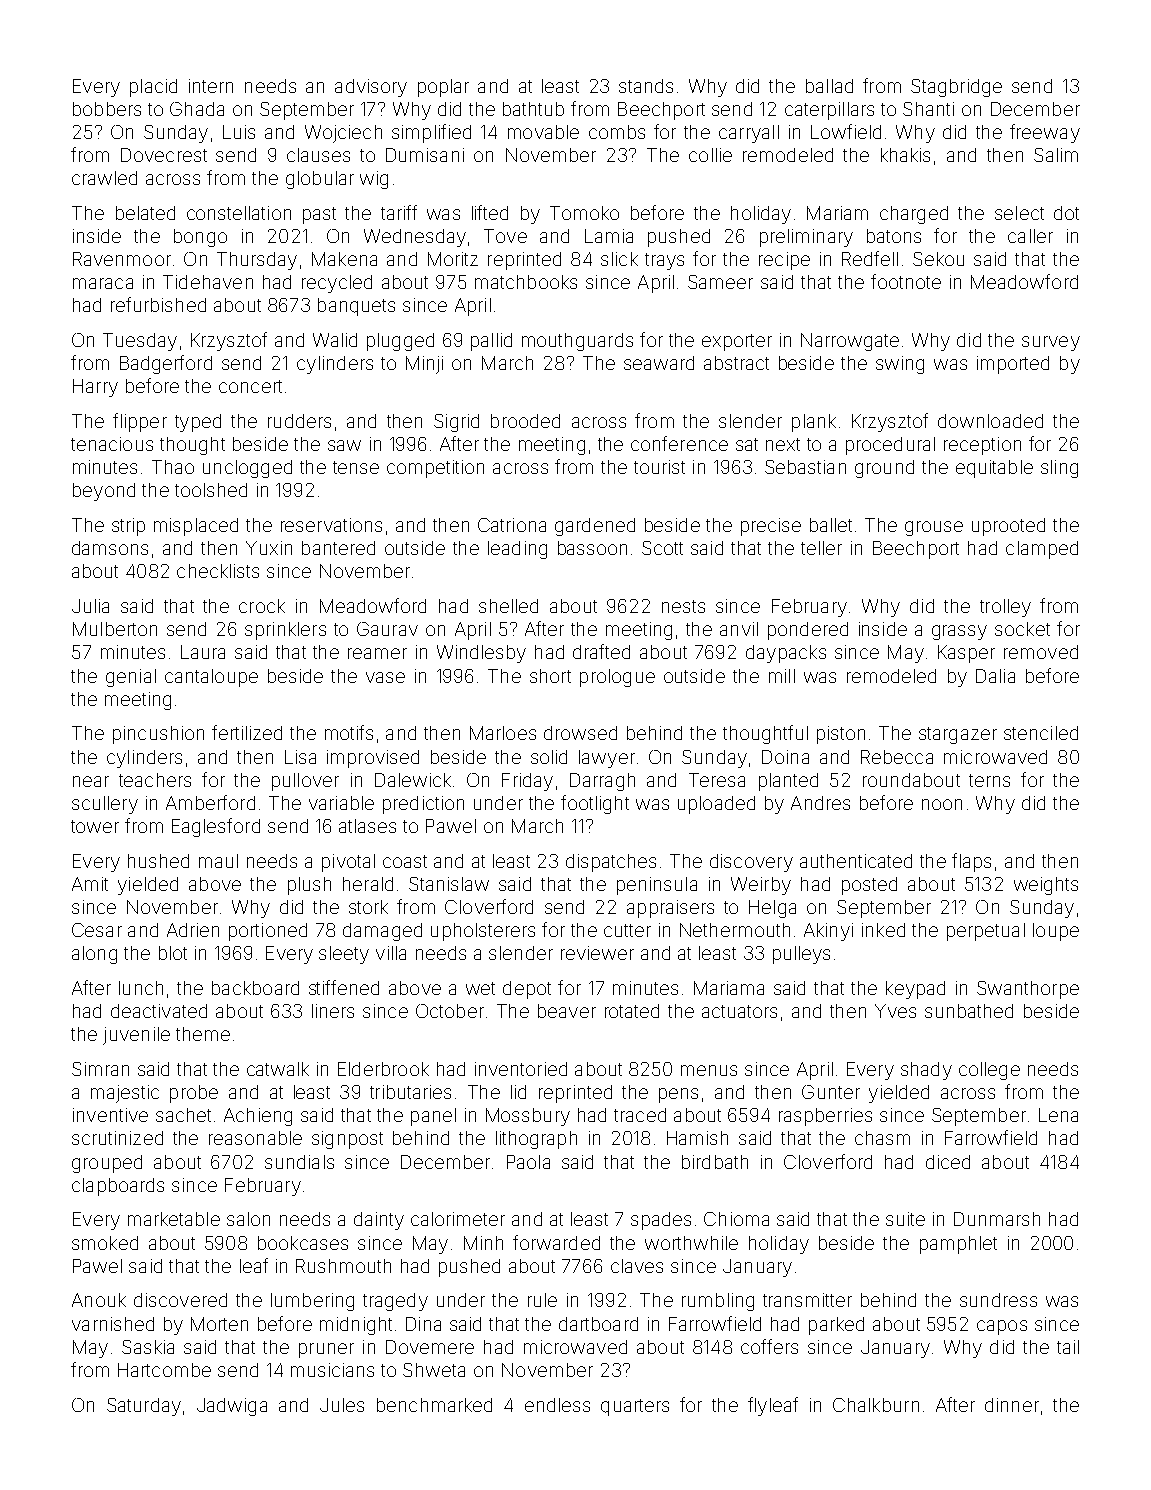 This screenshot has width=1151, height=1490. I want to click on Tuesday, so click(140, 342).
